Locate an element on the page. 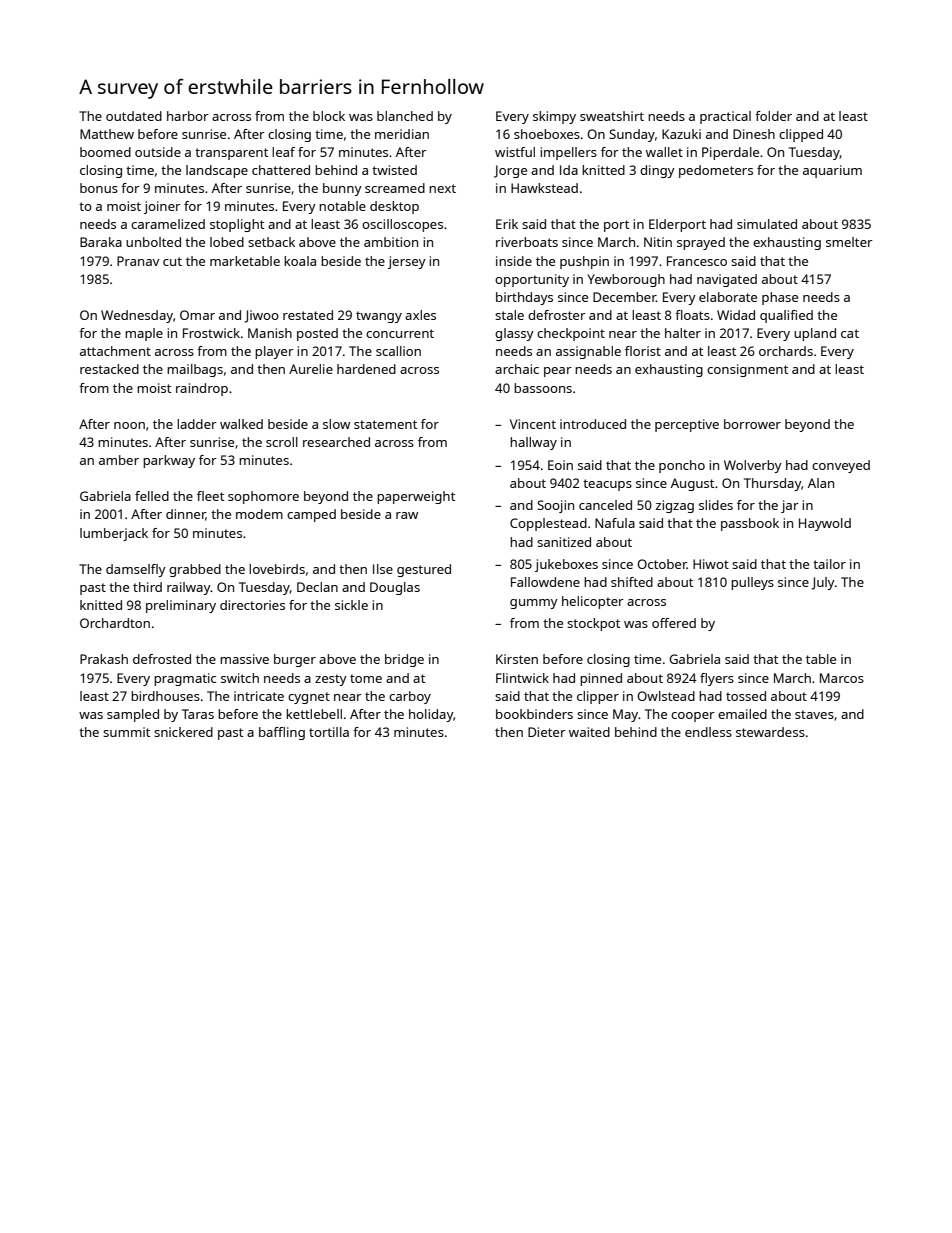 This image has height=1233, width=952. qualified is located at coordinates (786, 316).
